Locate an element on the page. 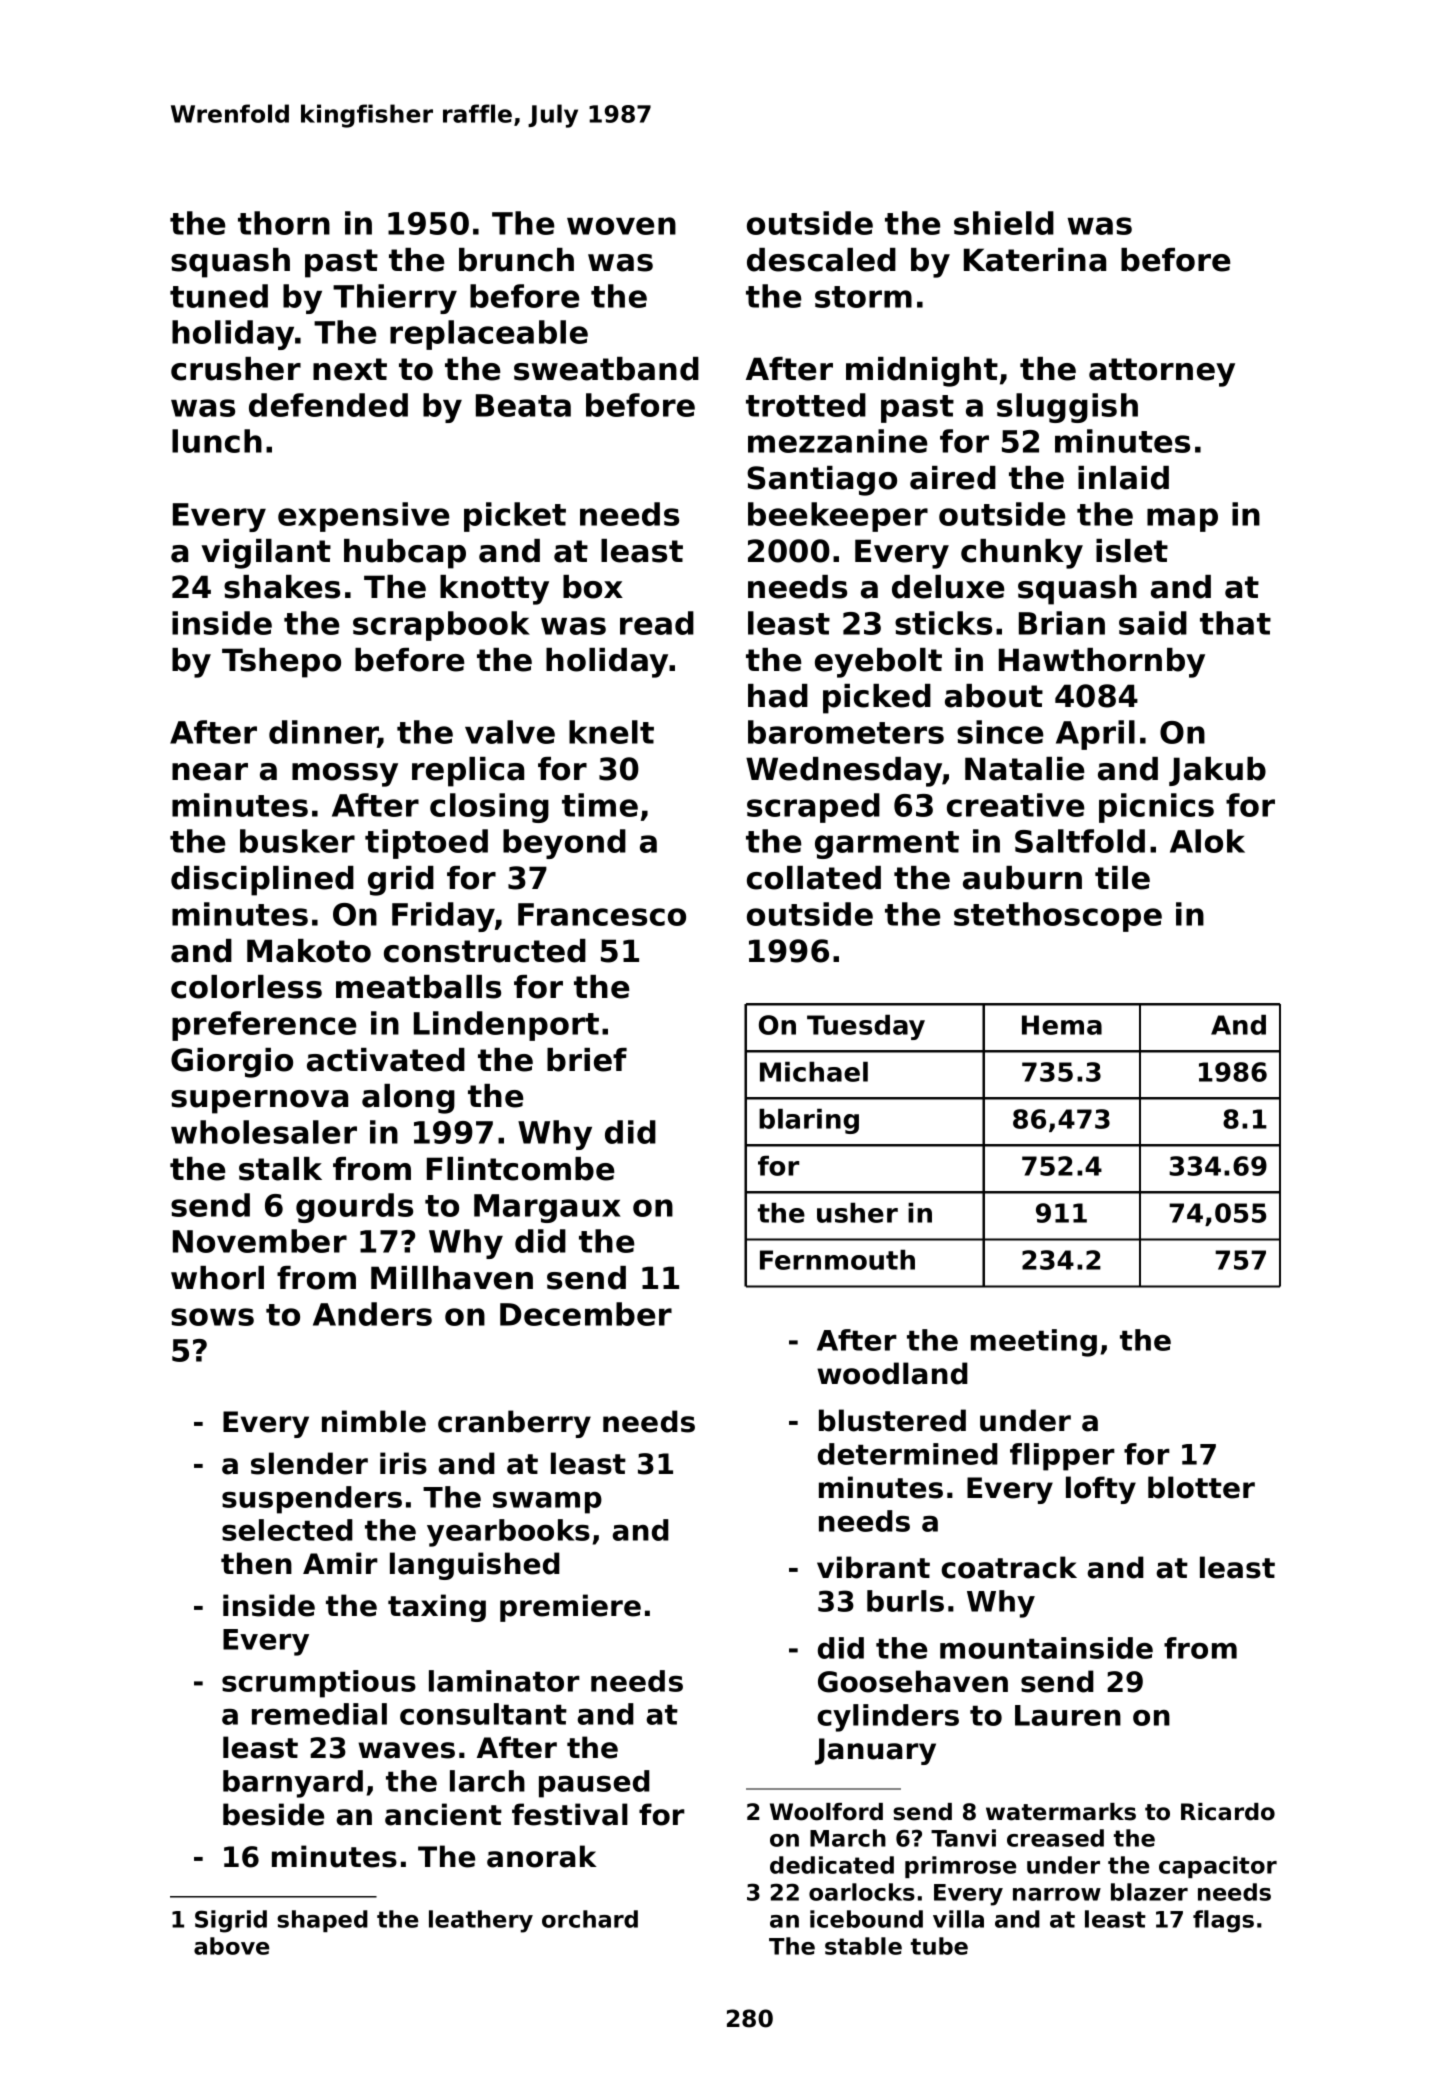 This image has height=2100, width=1450. Katerina is located at coordinates (1035, 260).
